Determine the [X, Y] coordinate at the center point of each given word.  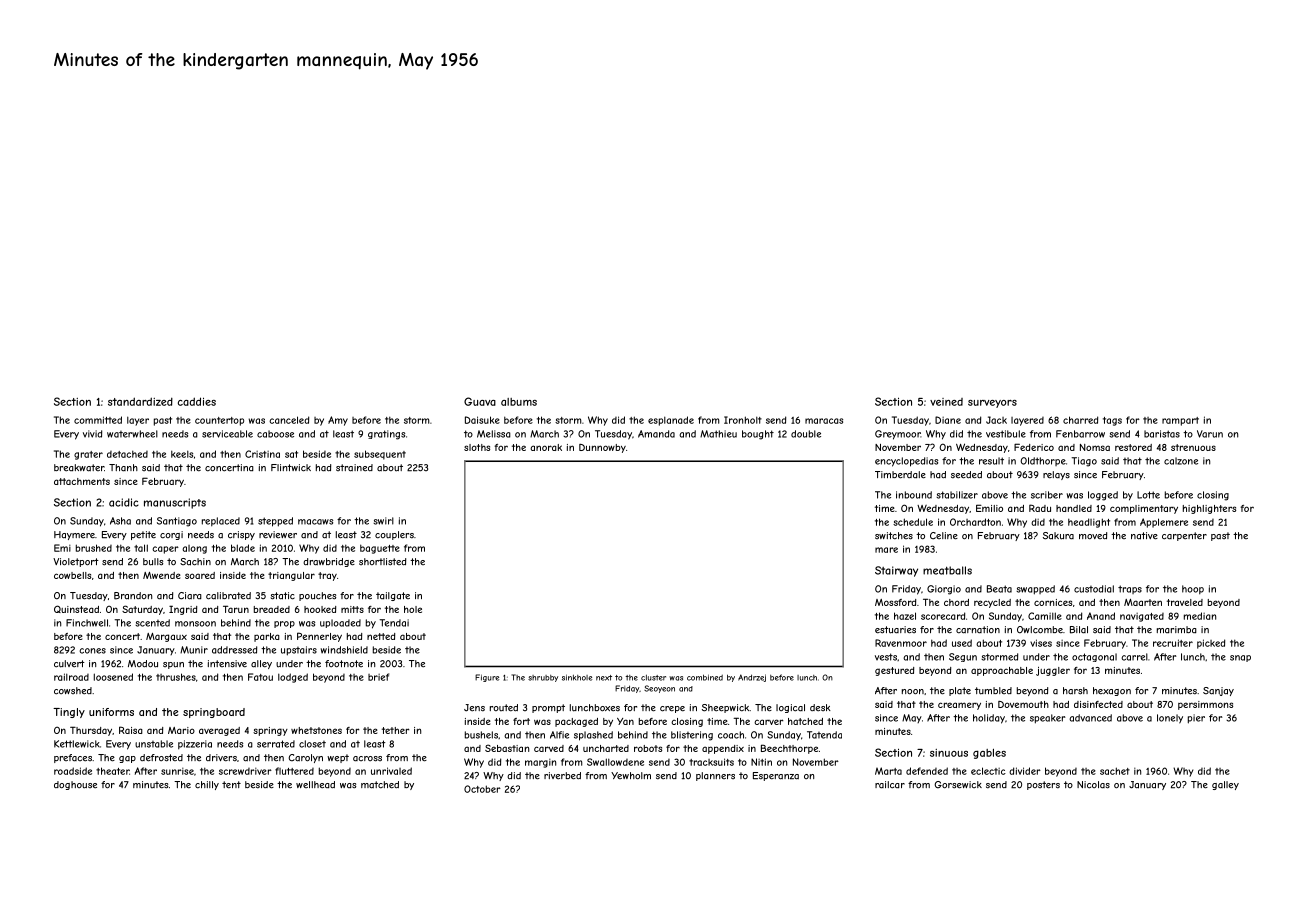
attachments [82, 481]
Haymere [74, 535]
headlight [1089, 523]
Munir [194, 650]
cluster [653, 678]
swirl [383, 521]
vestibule [1006, 434]
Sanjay [1218, 691]
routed [504, 707]
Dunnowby [602, 448]
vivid [92, 434]
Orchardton [975, 522]
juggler [1053, 671]
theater [112, 771]
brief [378, 677]
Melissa [494, 434]
